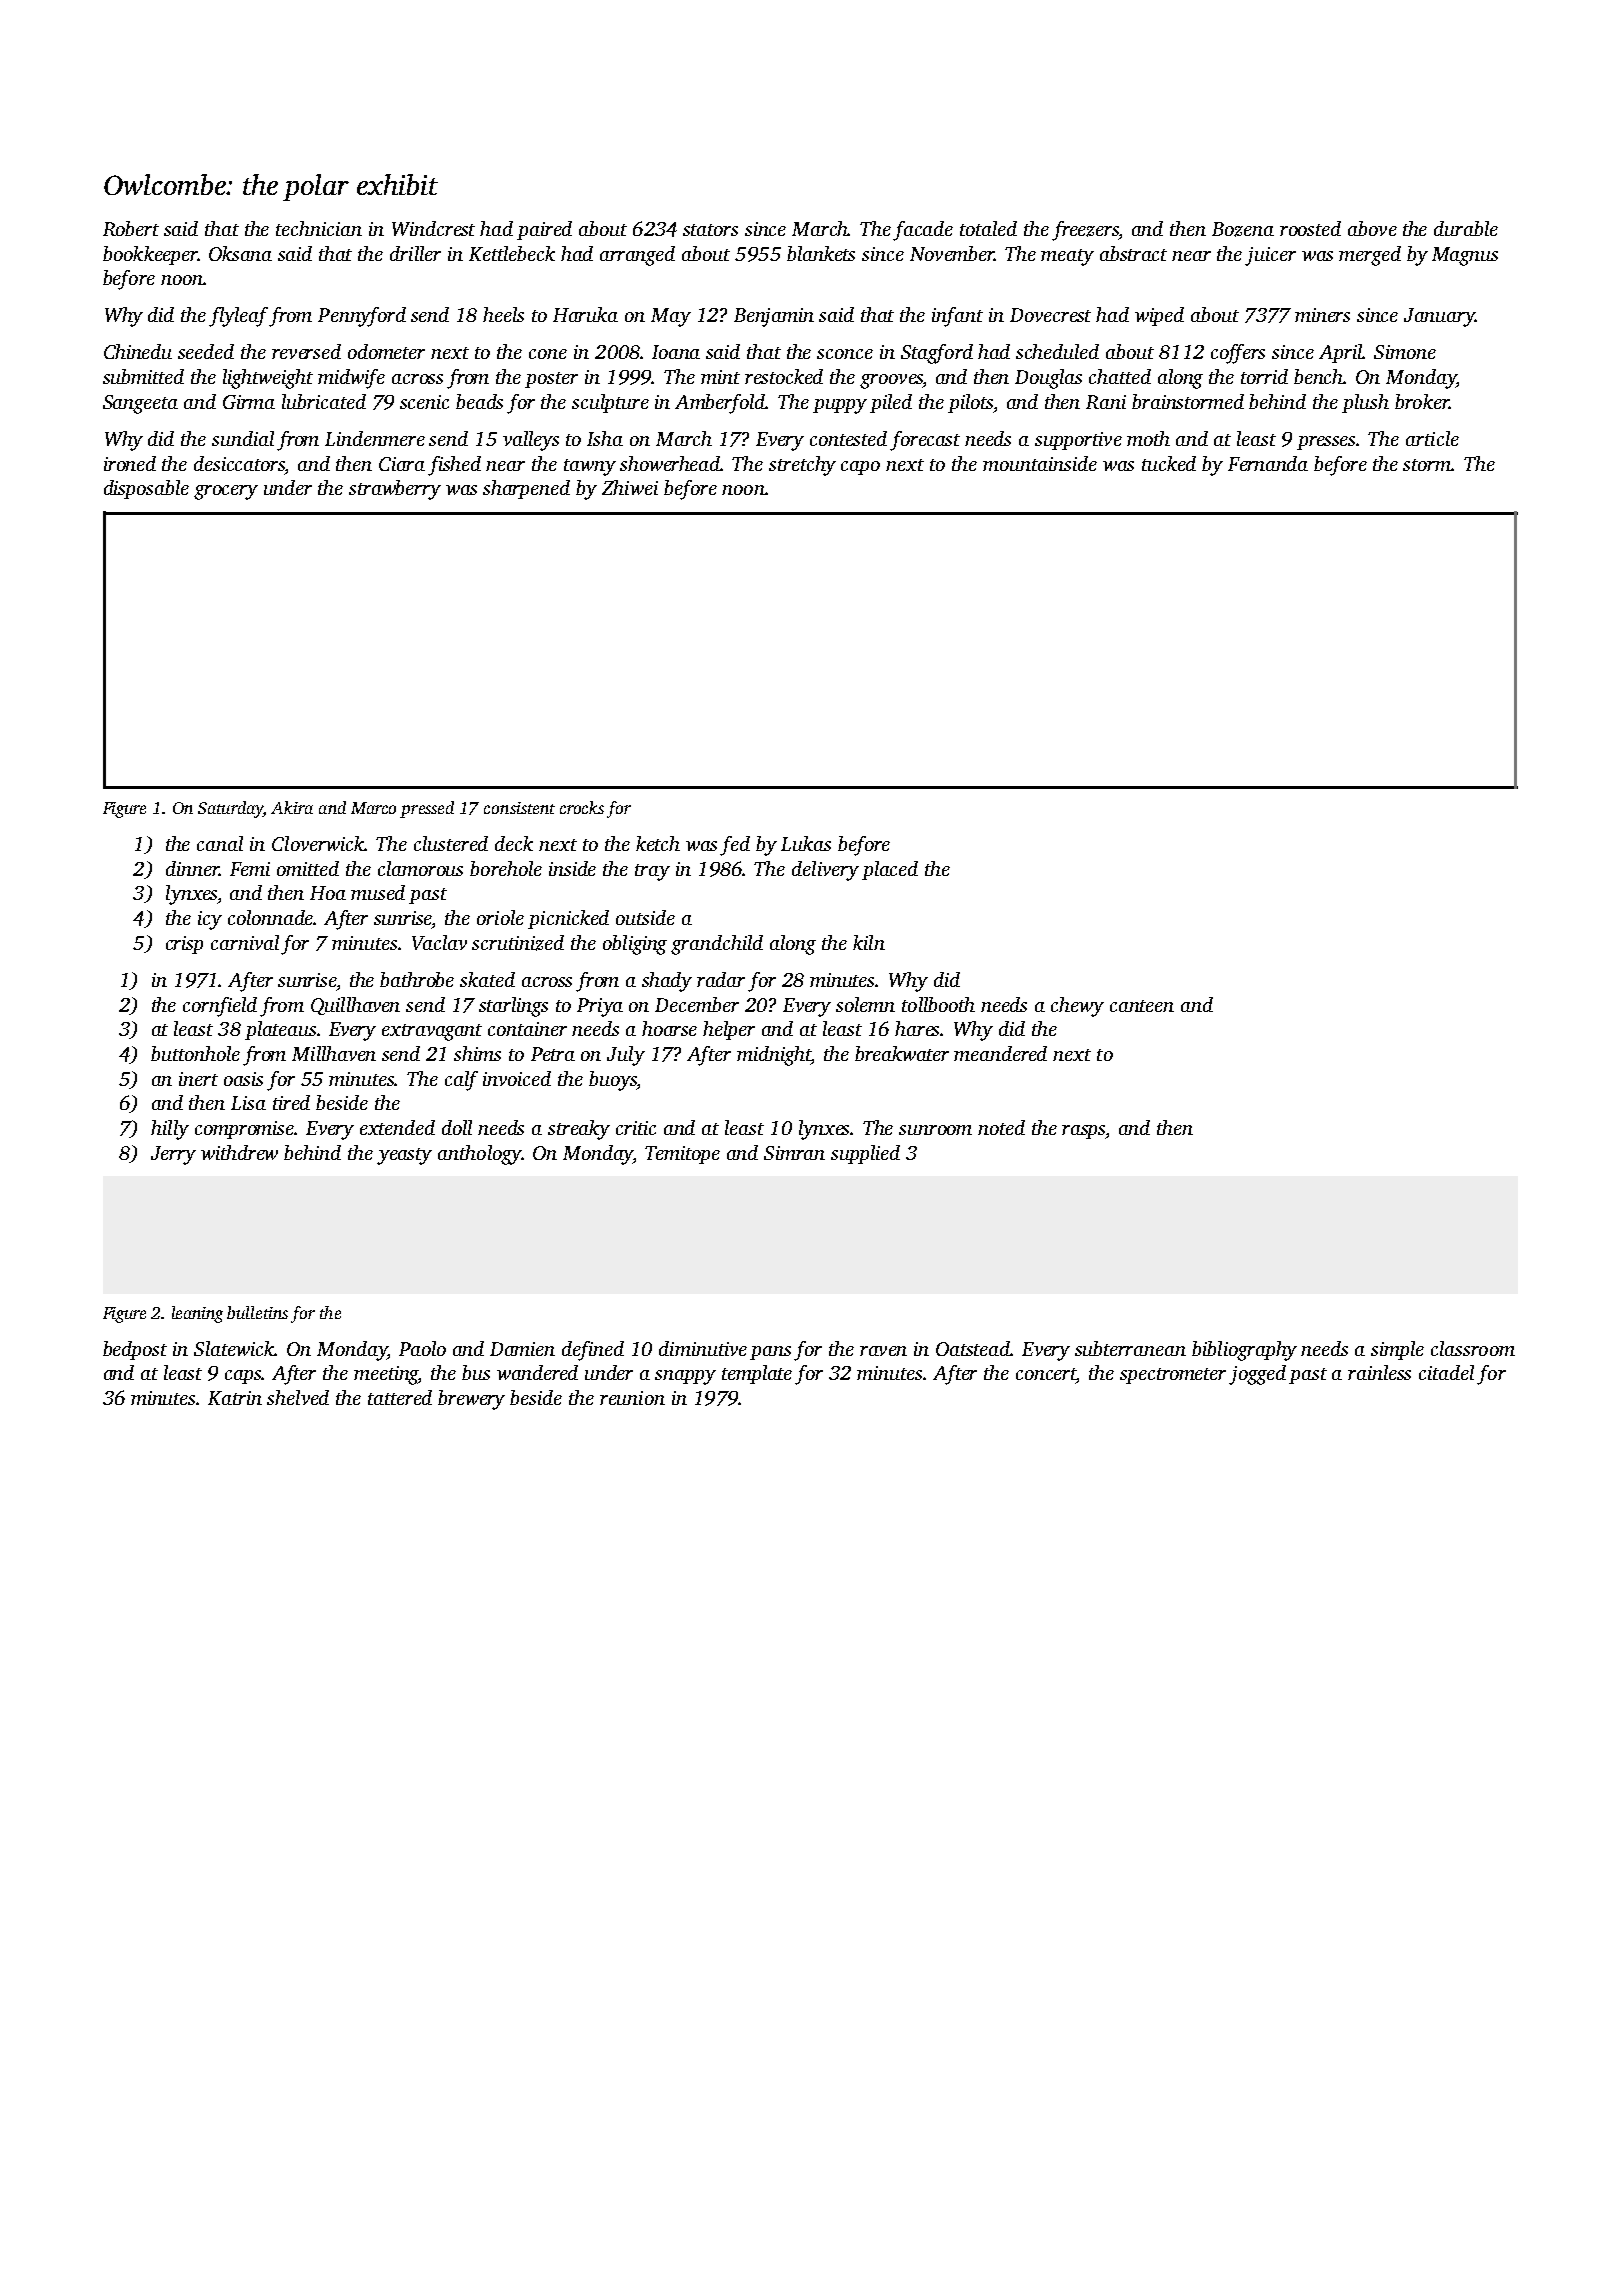 The image size is (1620, 2292). Describe the element at coordinates (239, 1152) in the image. I see `withdrew` at that location.
